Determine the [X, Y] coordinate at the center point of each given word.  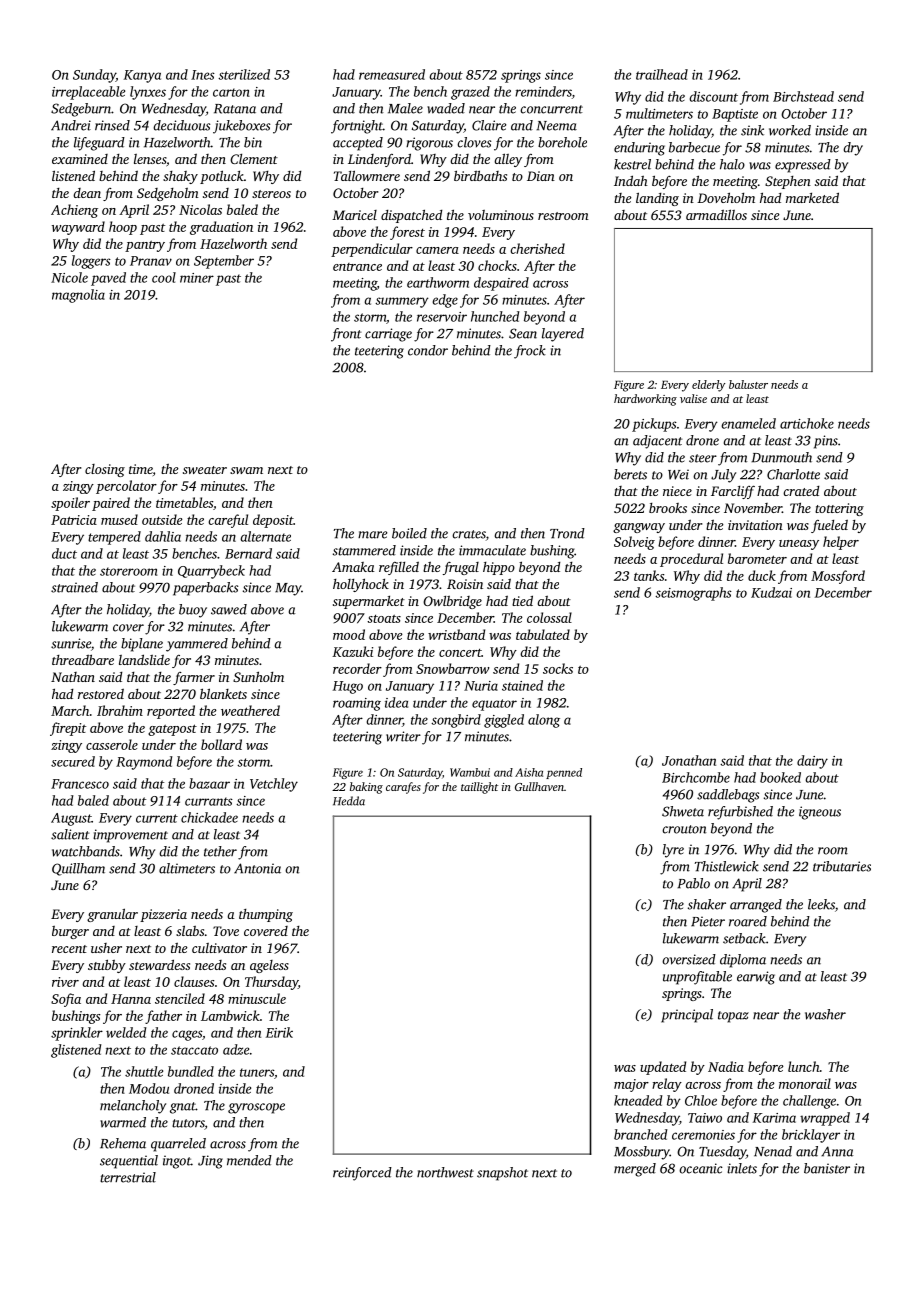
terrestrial [128, 1177]
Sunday [94, 76]
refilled [399, 568]
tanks [649, 575]
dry [853, 149]
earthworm [438, 282]
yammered [197, 645]
